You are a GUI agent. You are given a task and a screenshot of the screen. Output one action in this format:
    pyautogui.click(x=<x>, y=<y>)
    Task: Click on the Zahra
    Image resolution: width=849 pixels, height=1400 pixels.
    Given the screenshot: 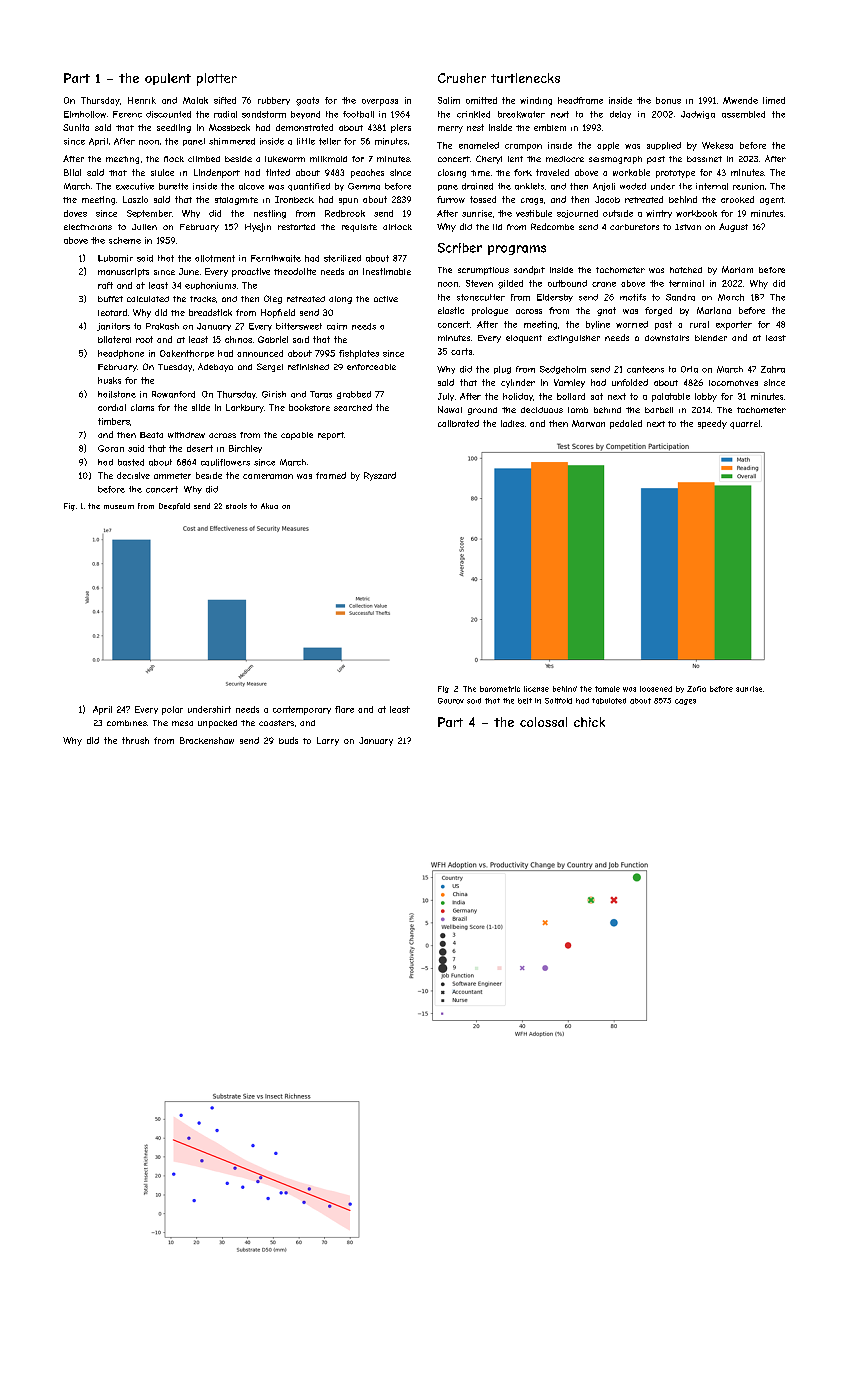 What is the action you would take?
    pyautogui.click(x=773, y=369)
